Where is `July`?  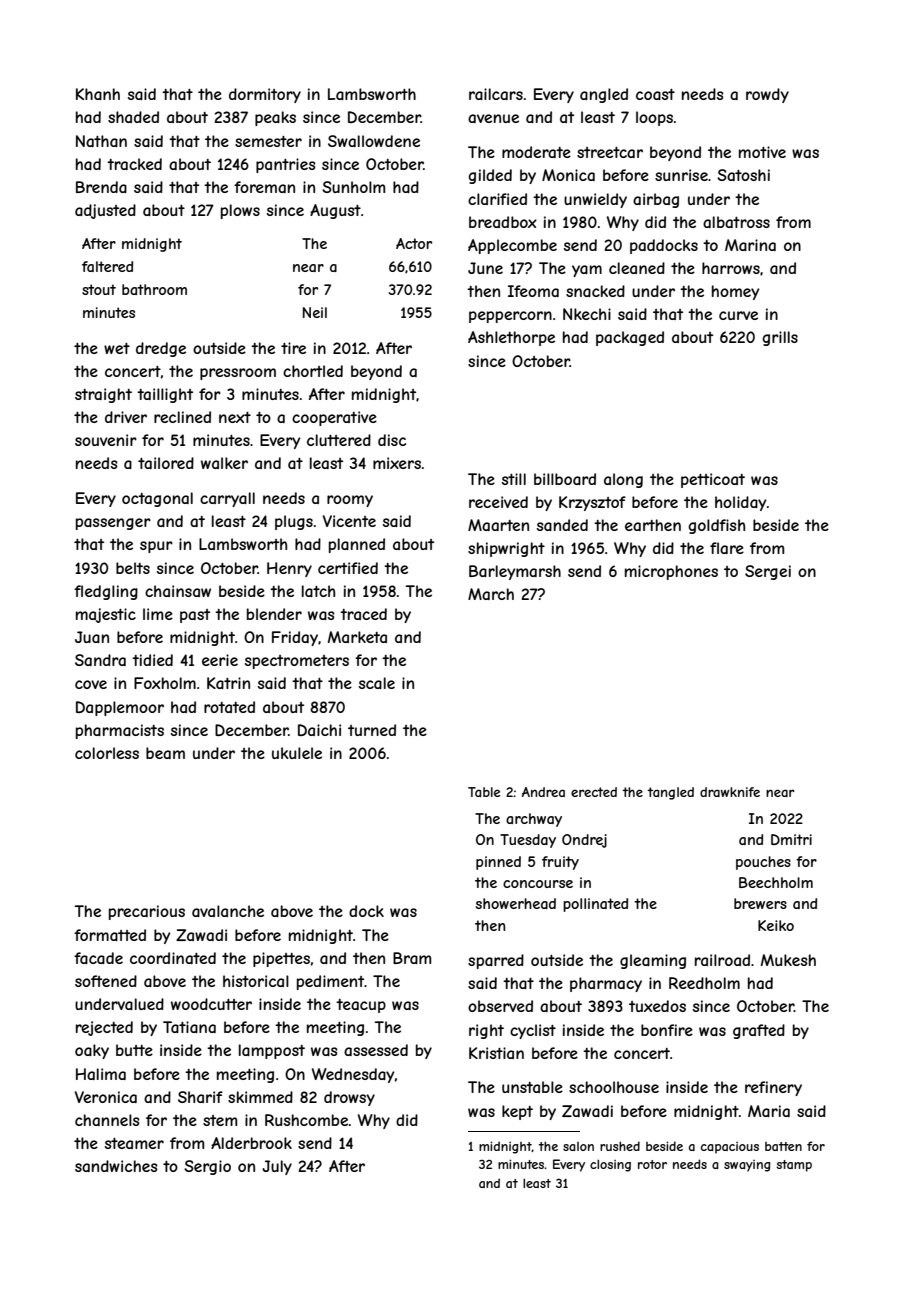 July is located at coordinates (277, 1167).
